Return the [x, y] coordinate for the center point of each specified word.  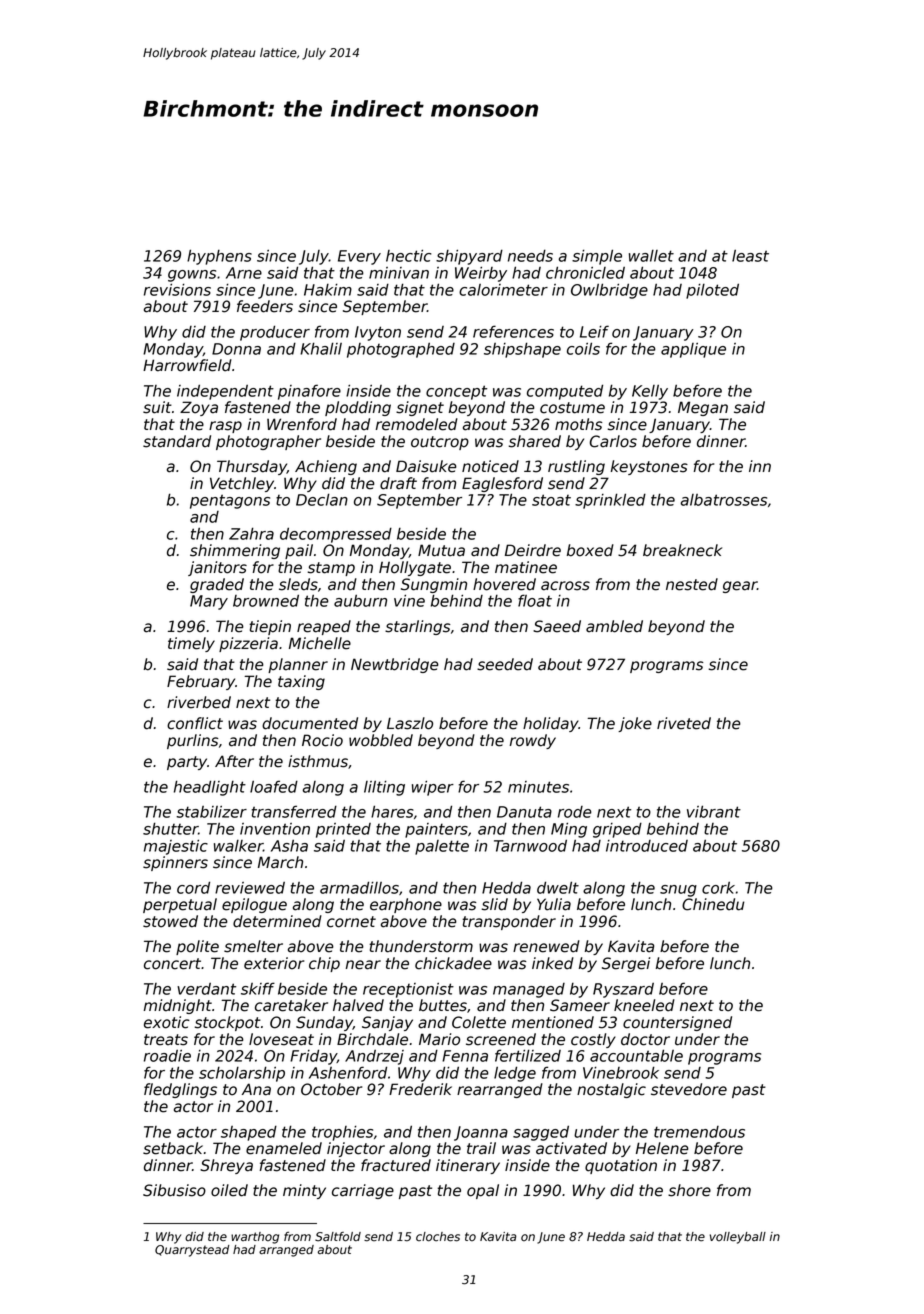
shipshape [522, 350]
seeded [505, 664]
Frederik [420, 1089]
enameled [284, 1148]
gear [740, 587]
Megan [703, 408]
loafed [274, 786]
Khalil [321, 348]
